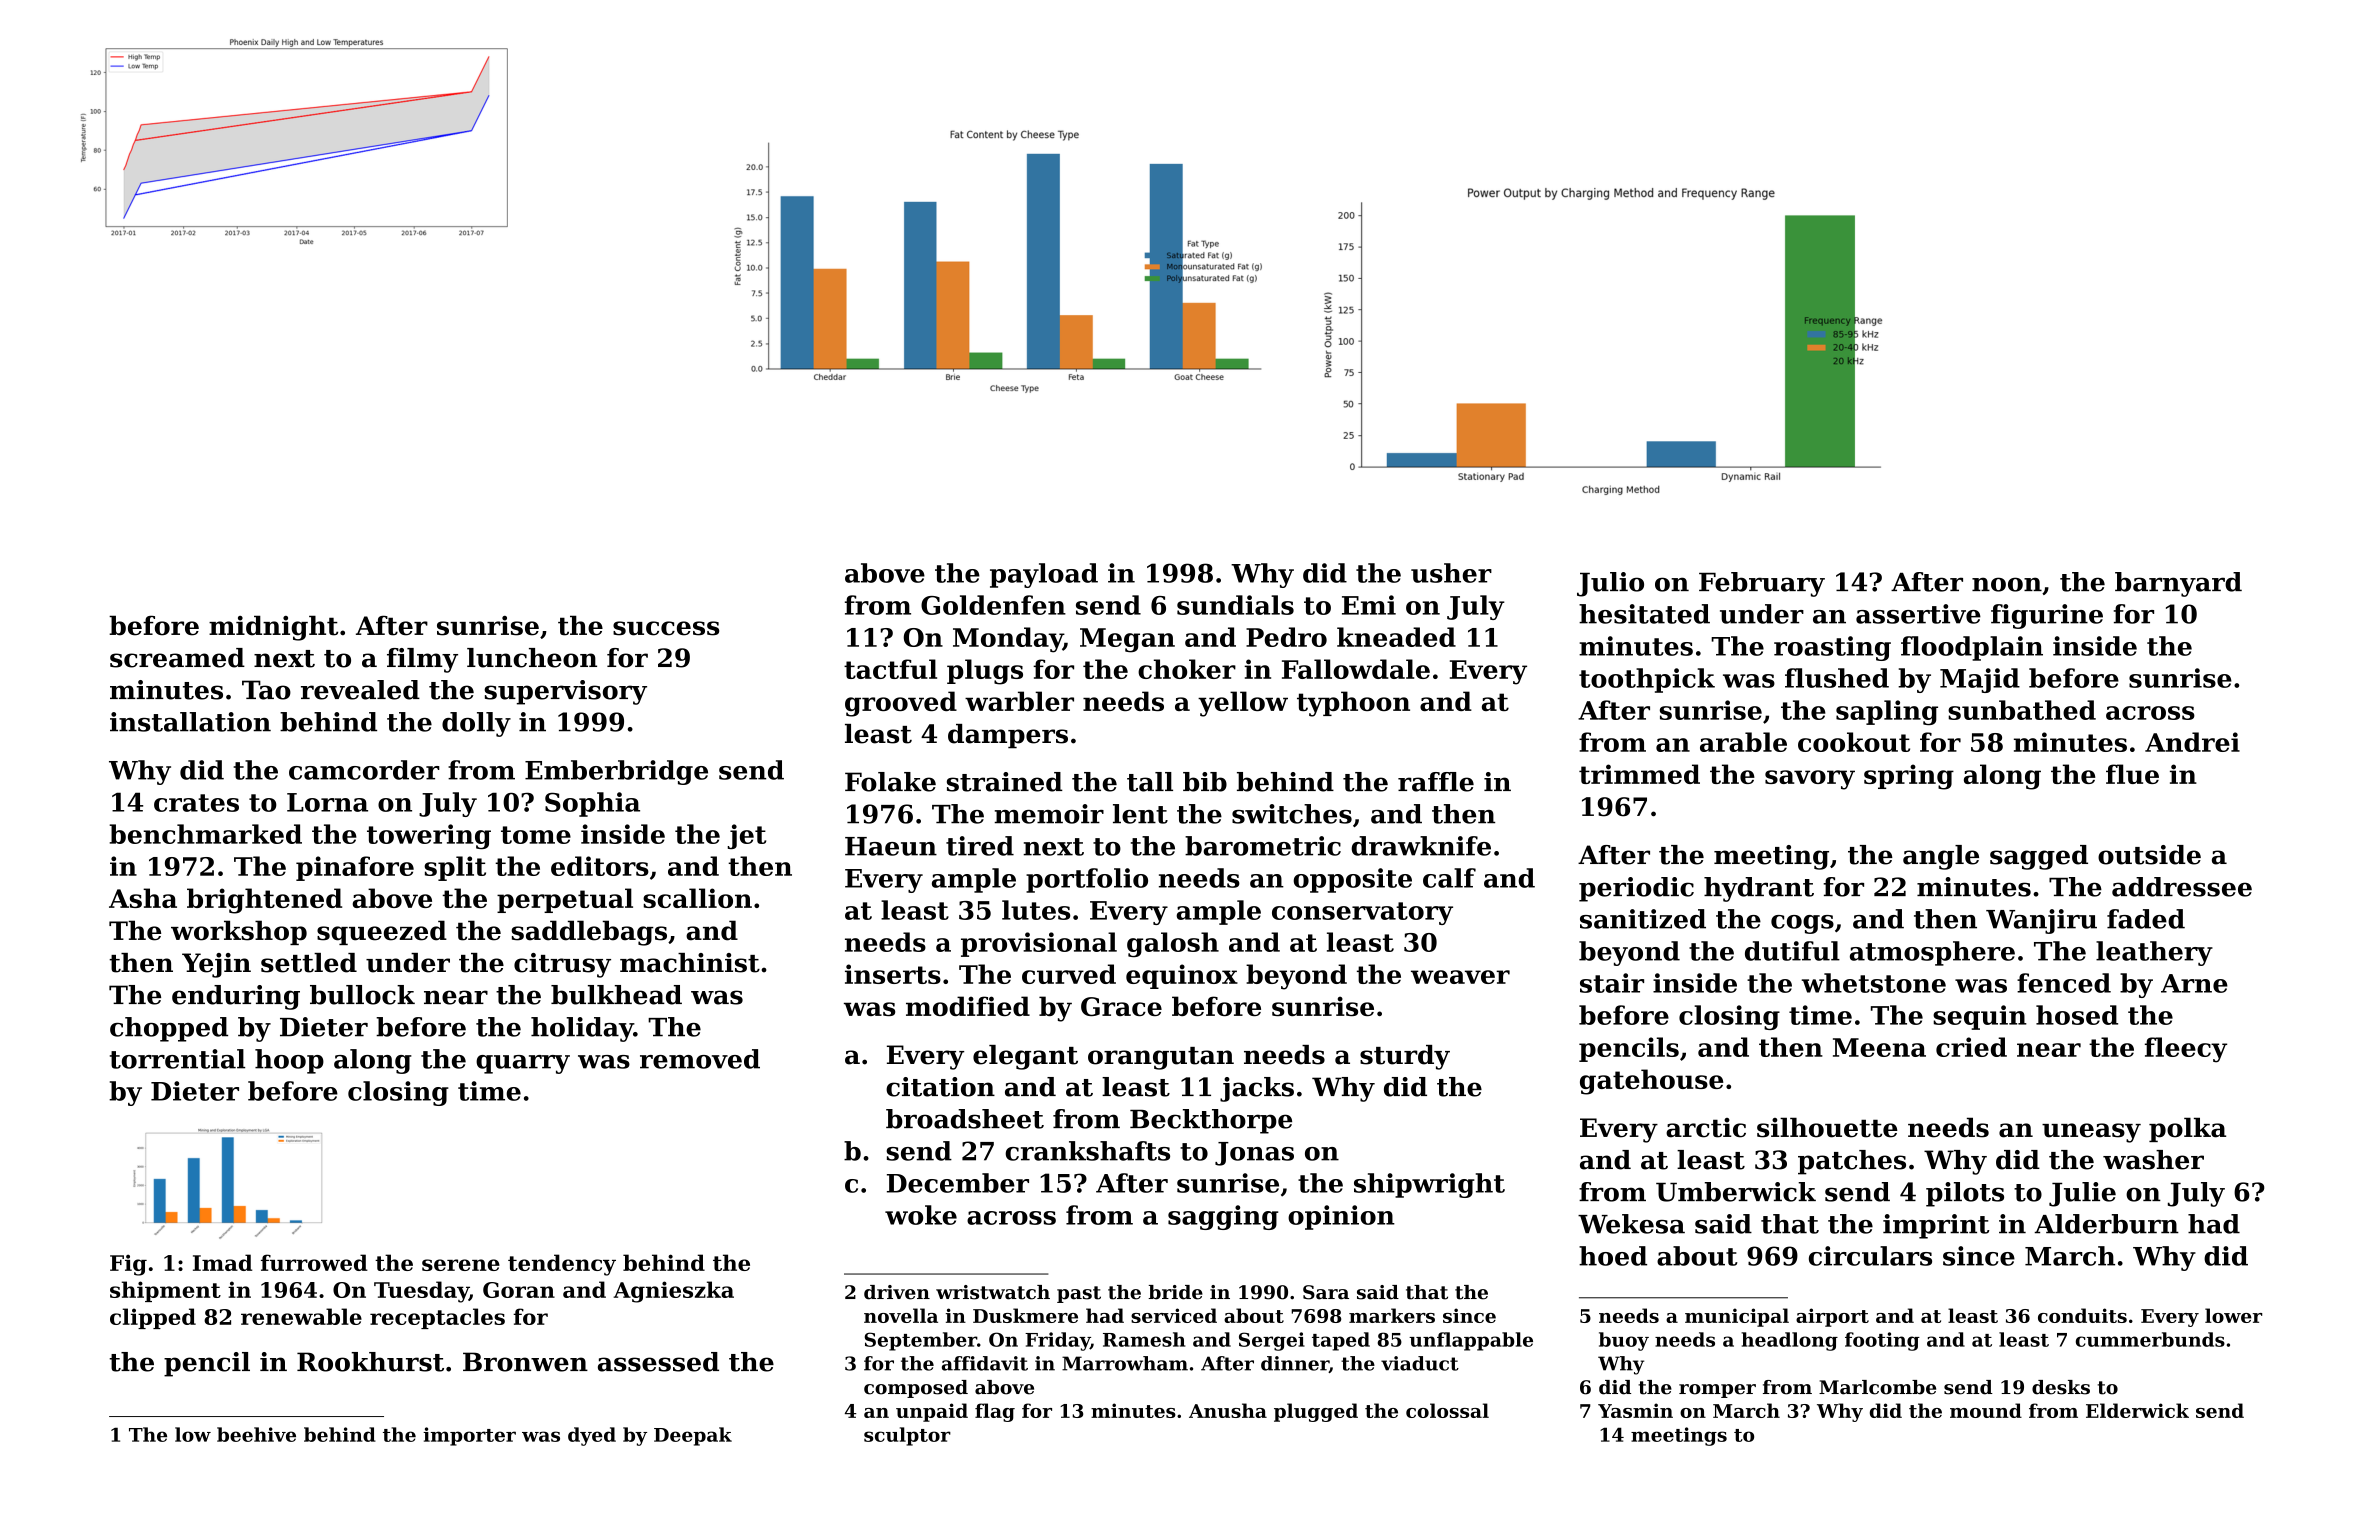 Image resolution: width=2380 pixels, height=1540 pixels. Describe the element at coordinates (523, 1064) in the image. I see `quarry` at that location.
